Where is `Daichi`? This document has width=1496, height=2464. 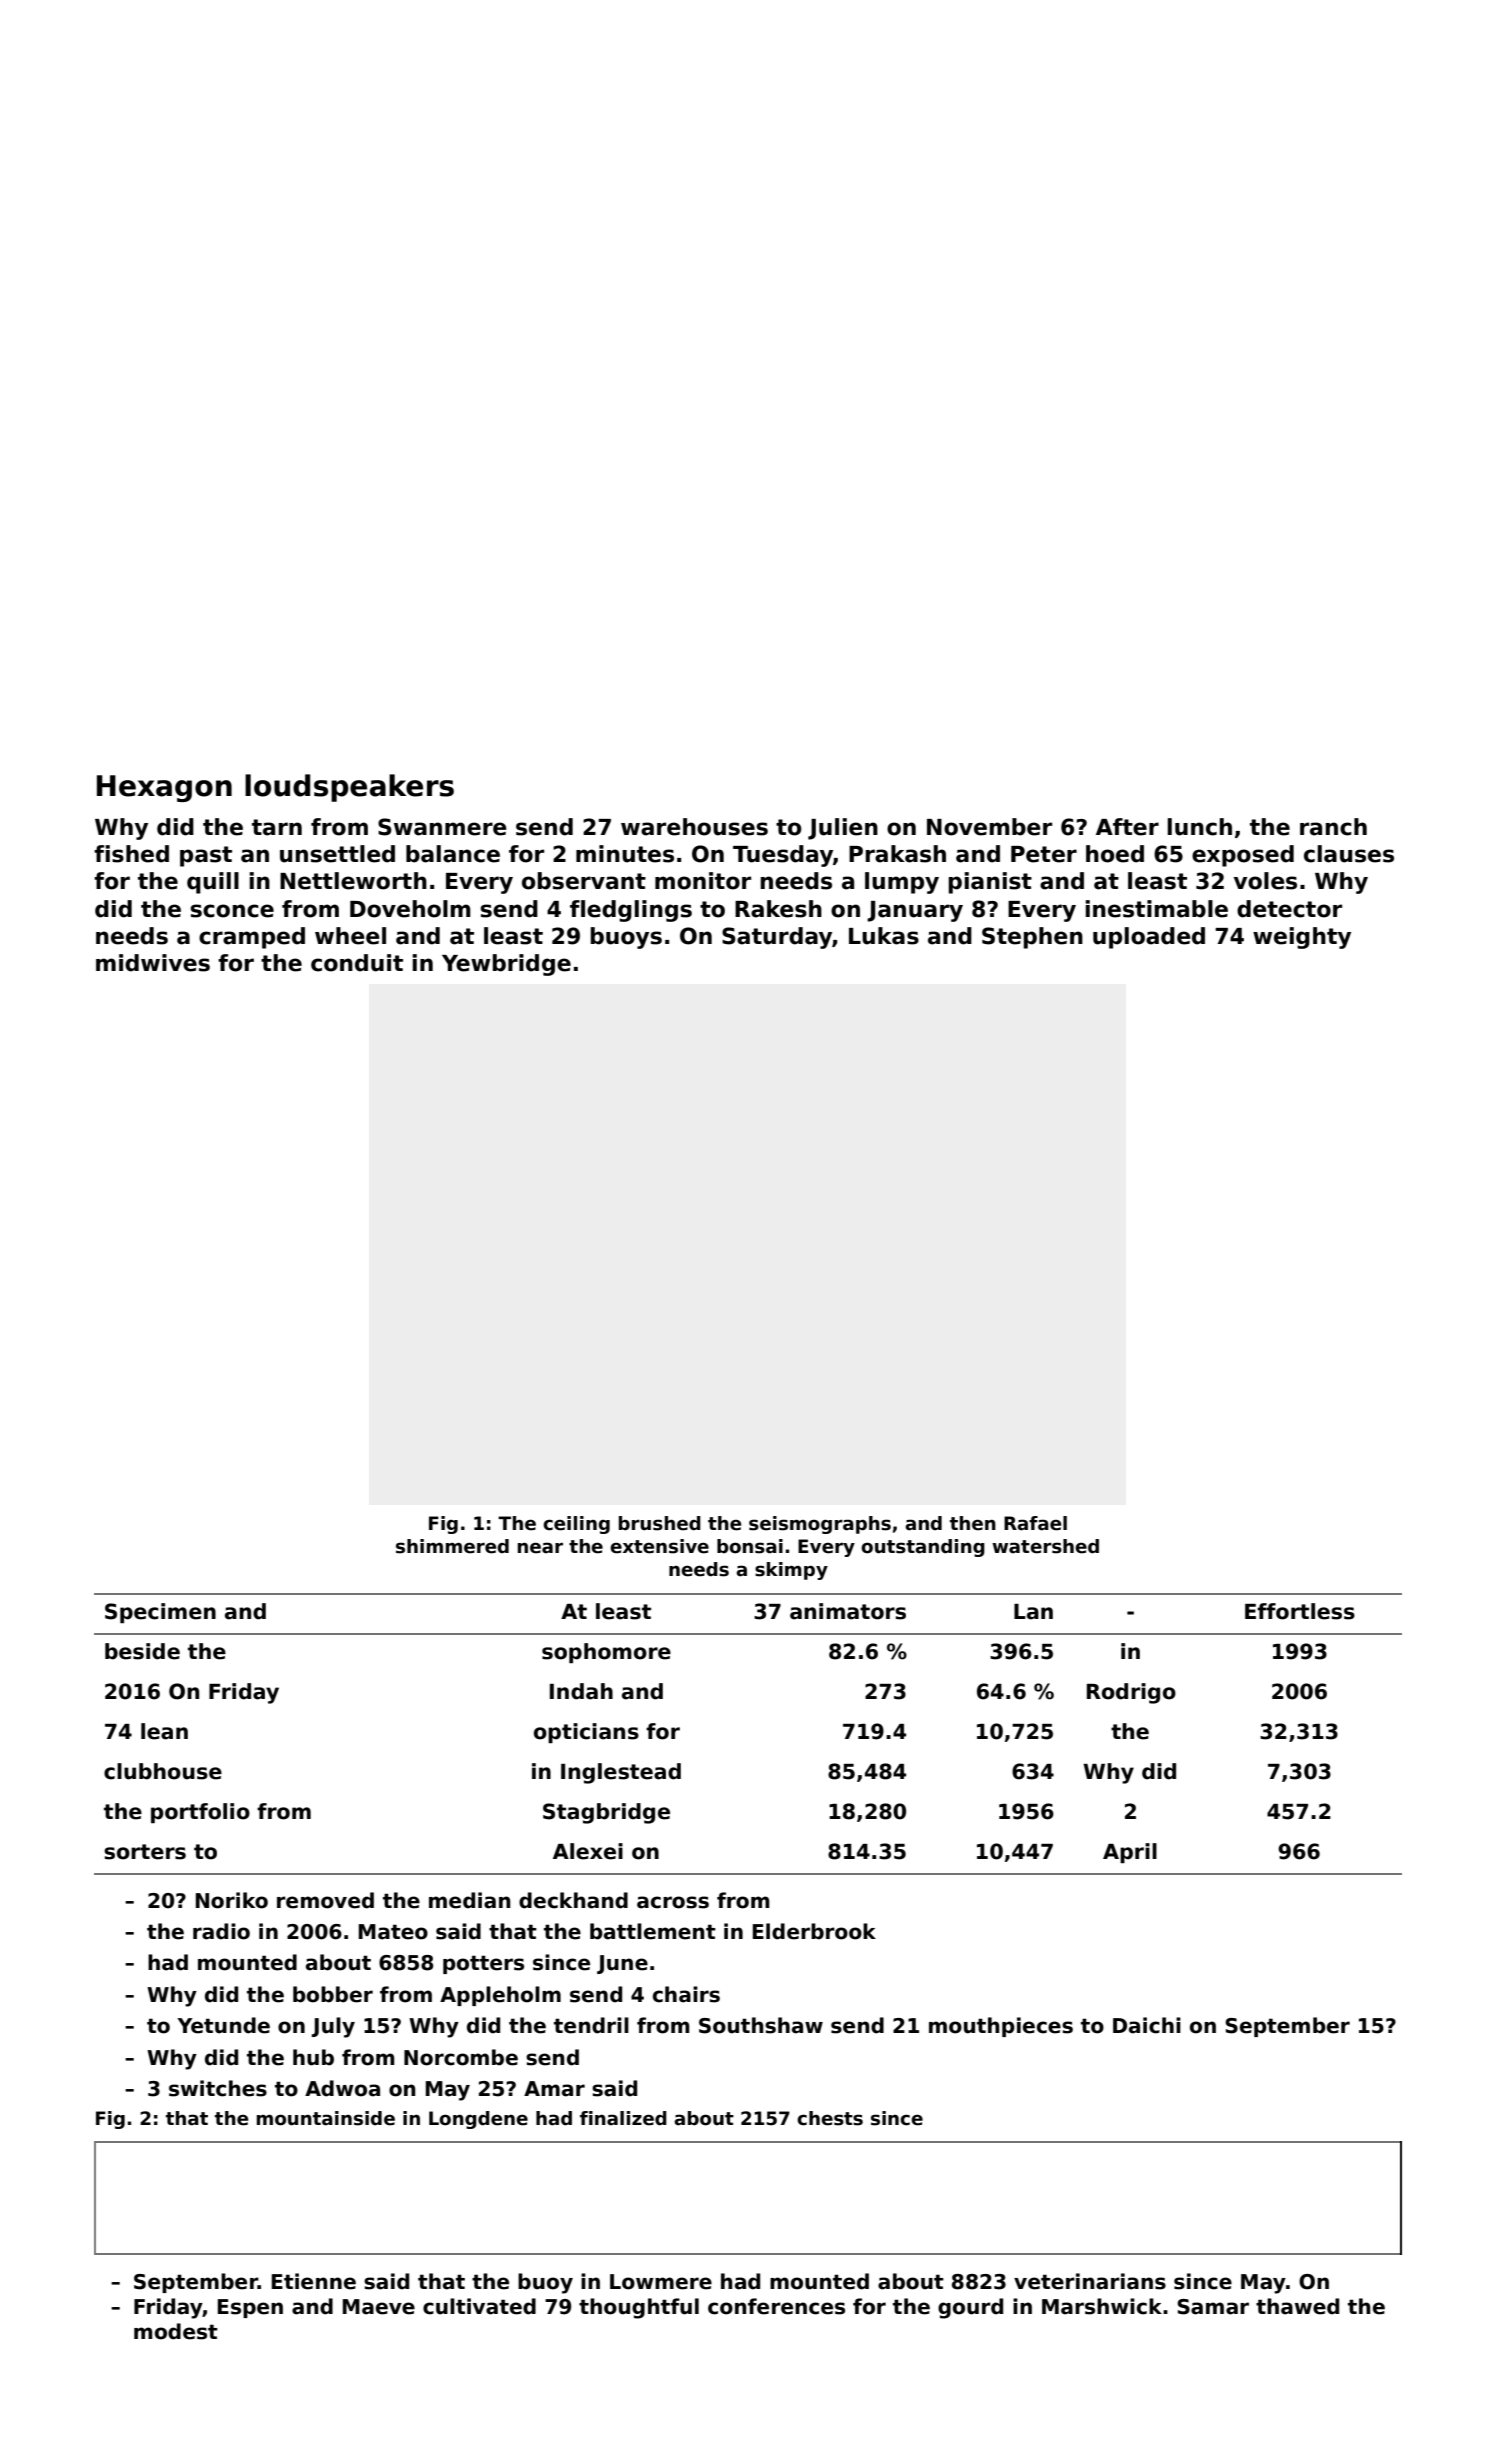 Daichi is located at coordinates (1147, 2025).
